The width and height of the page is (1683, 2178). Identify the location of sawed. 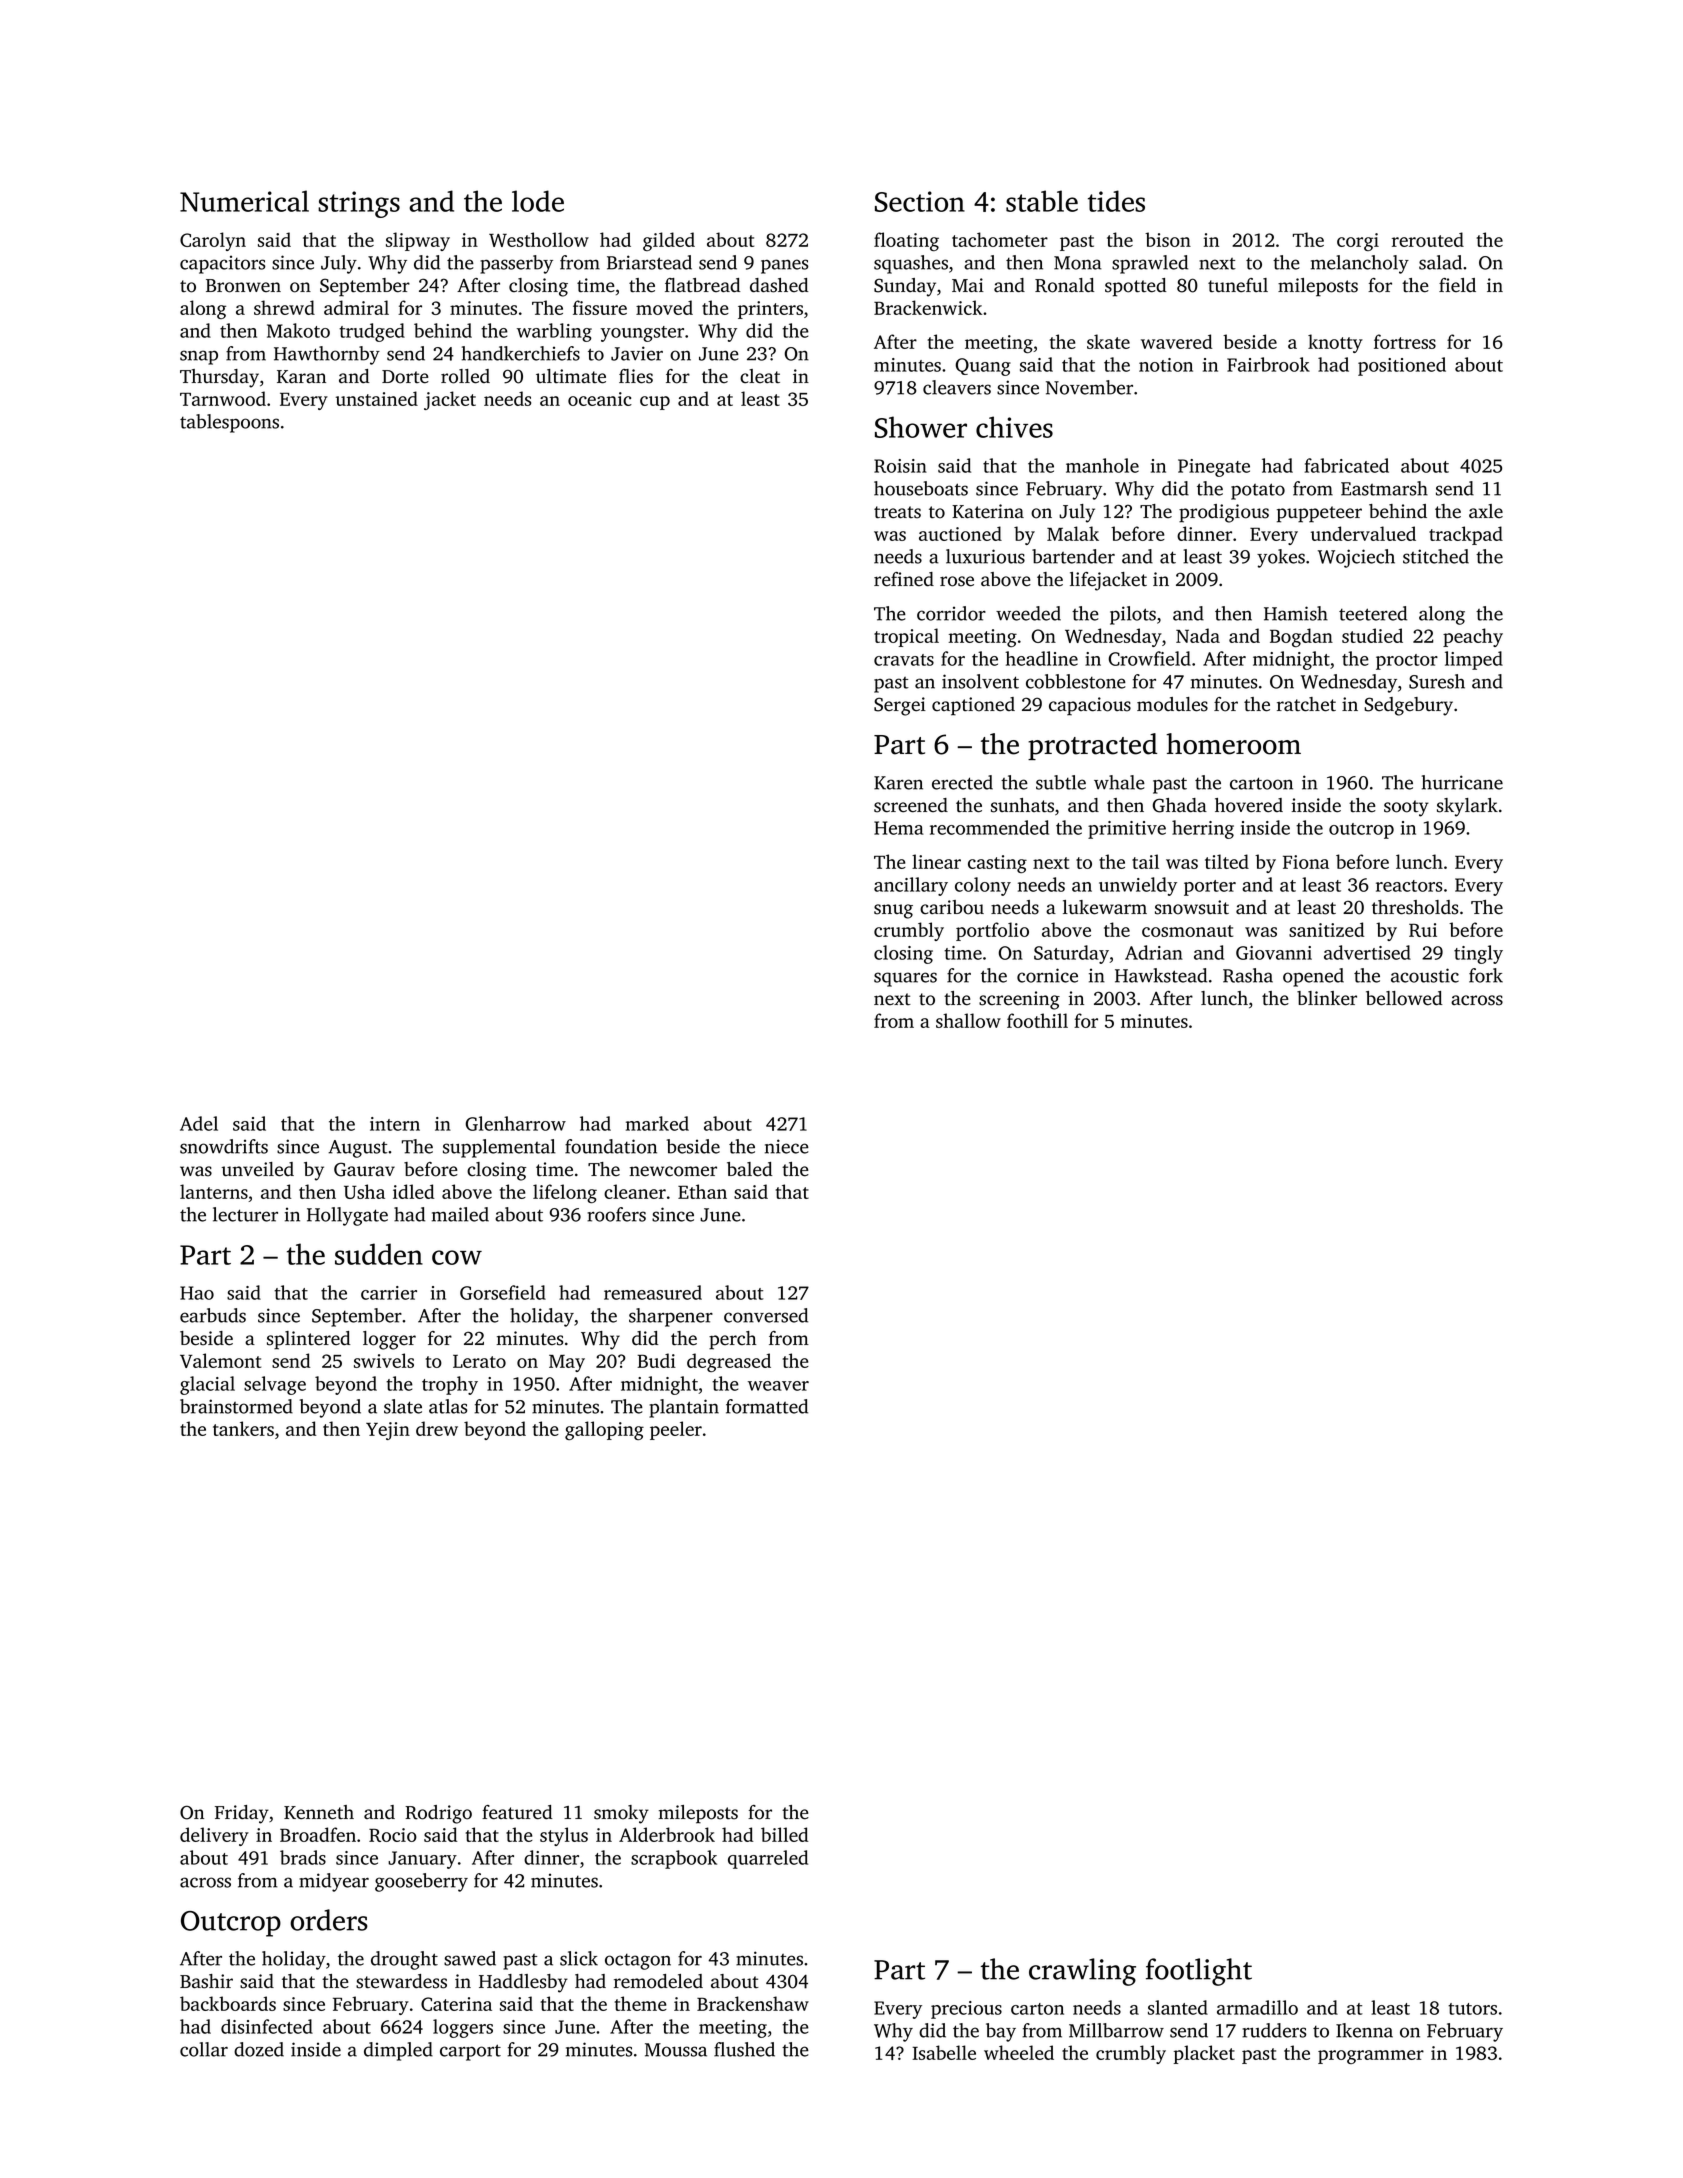
(470, 1958).
